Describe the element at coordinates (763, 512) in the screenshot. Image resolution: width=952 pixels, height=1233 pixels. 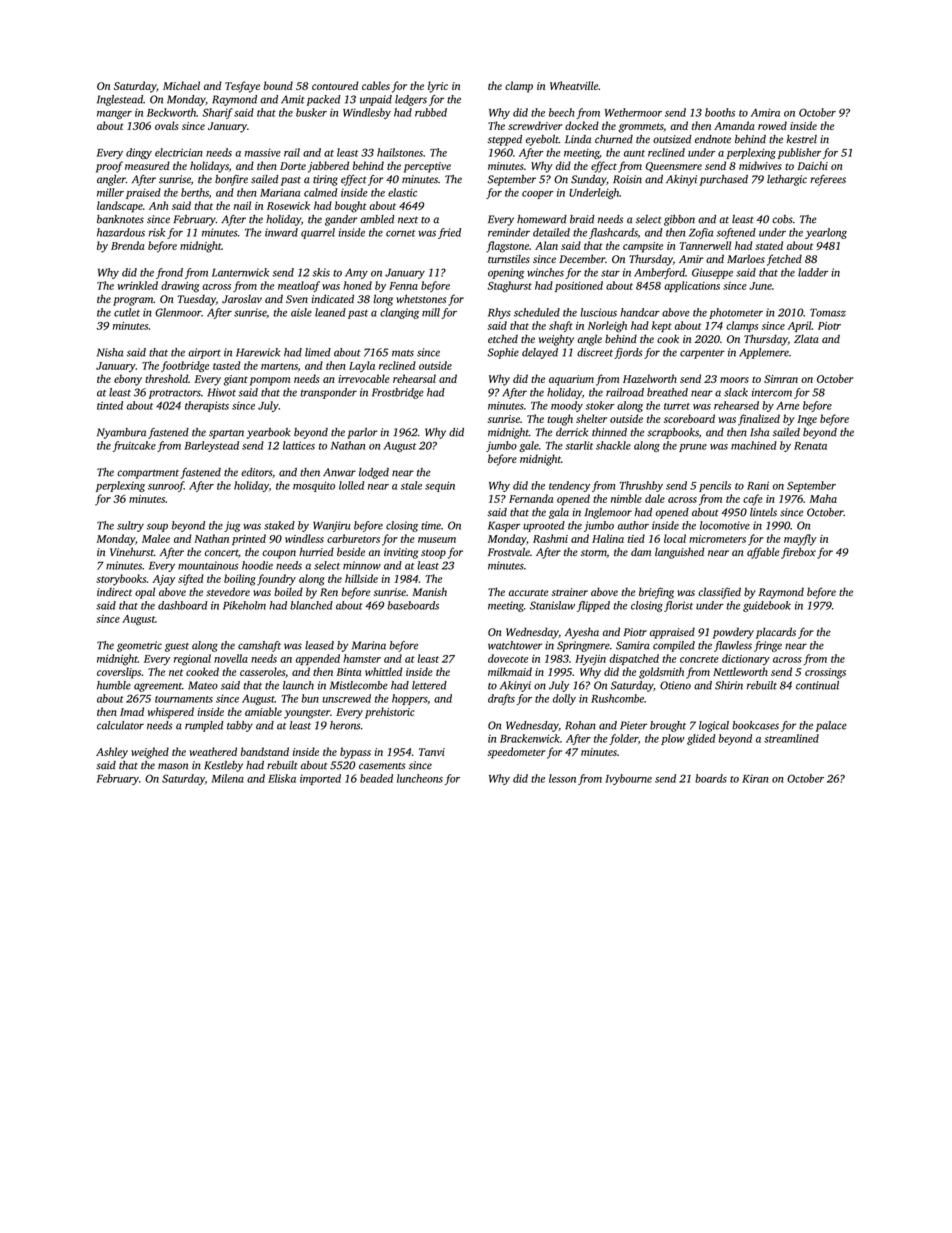
I see `lintels` at that location.
